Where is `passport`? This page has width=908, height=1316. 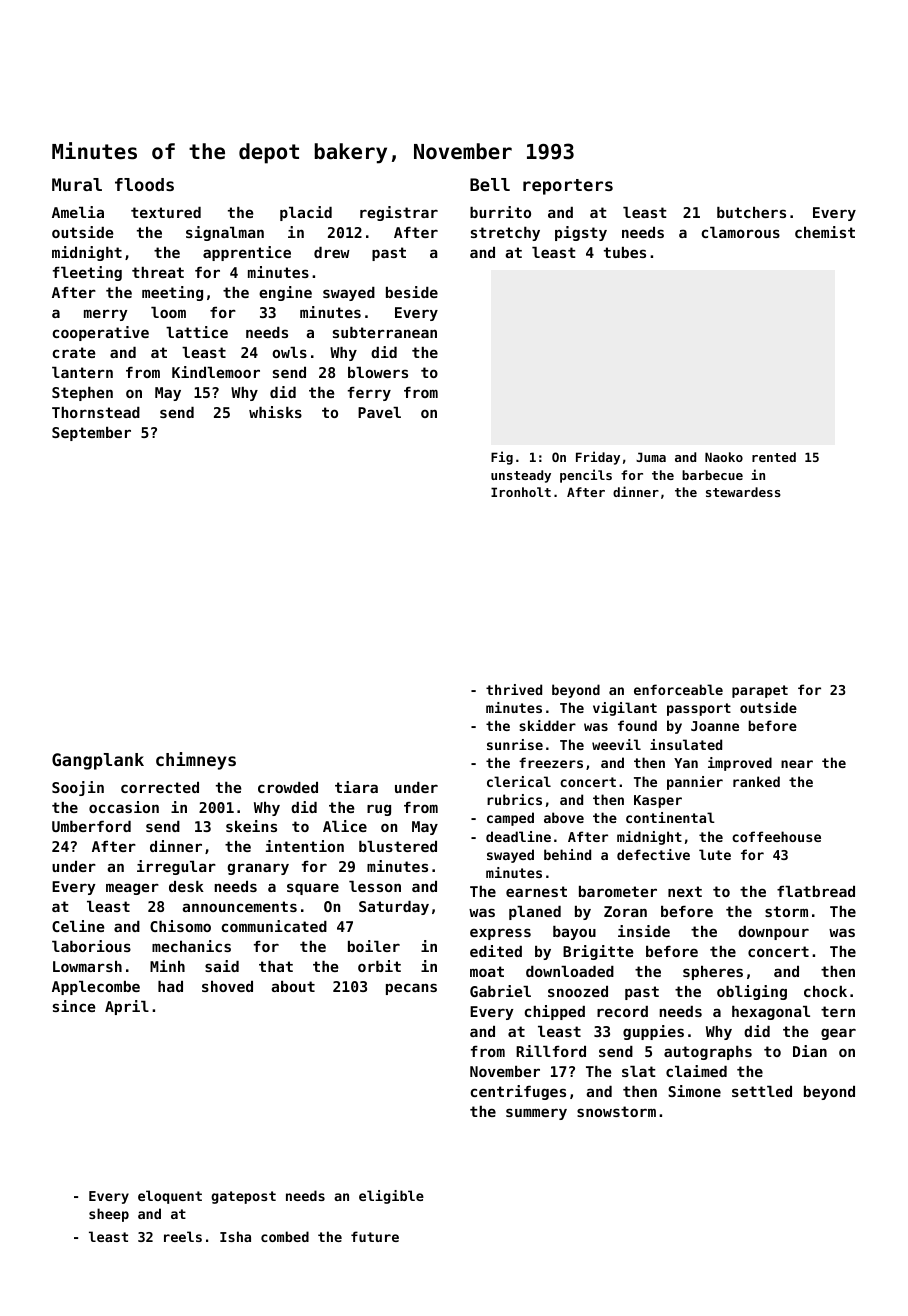
passport is located at coordinates (699, 709).
